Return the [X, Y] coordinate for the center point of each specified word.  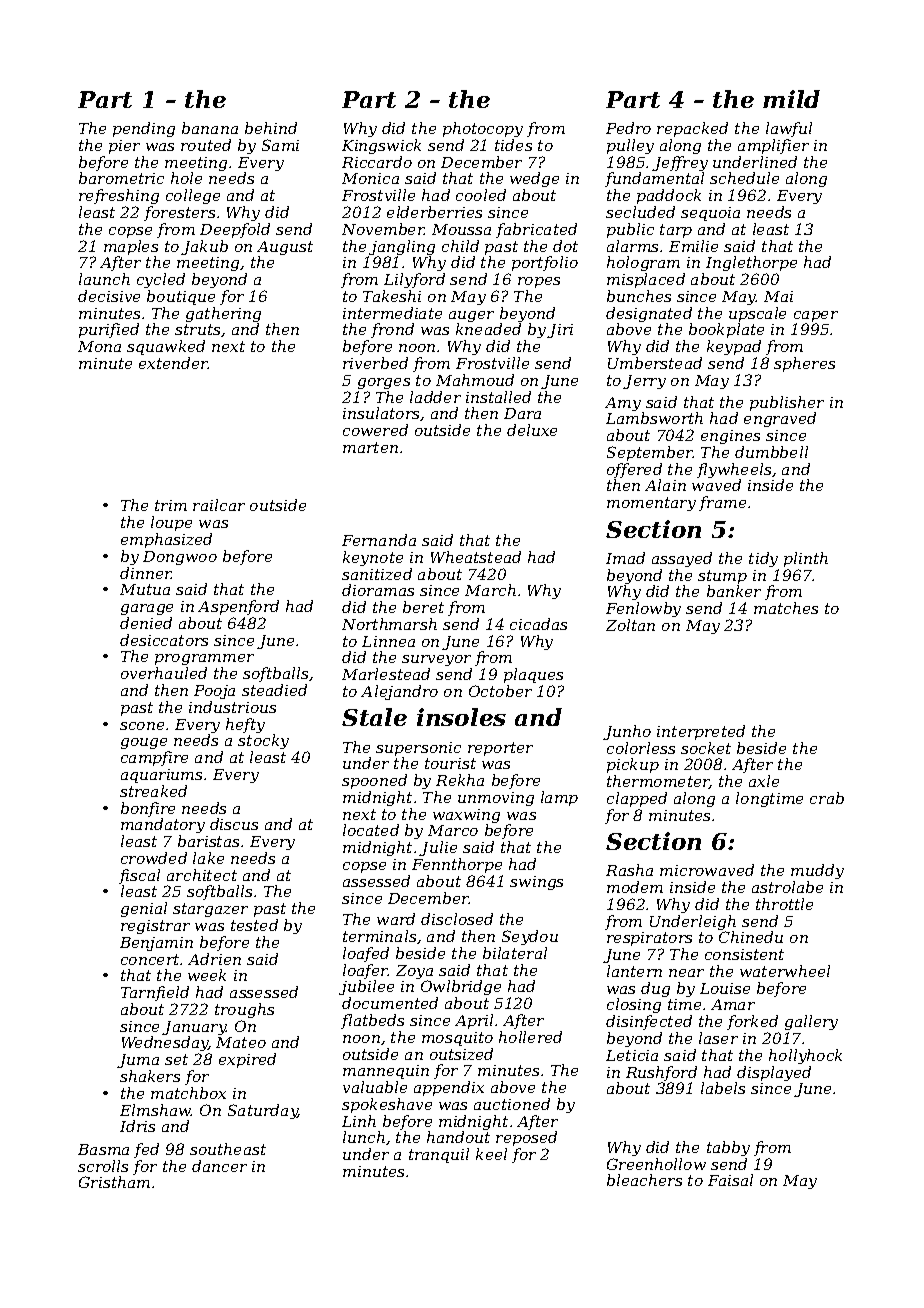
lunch [364, 1137]
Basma [103, 1149]
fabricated [536, 230]
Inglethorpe [751, 263]
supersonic [418, 749]
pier [124, 147]
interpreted [701, 732]
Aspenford [238, 607]
